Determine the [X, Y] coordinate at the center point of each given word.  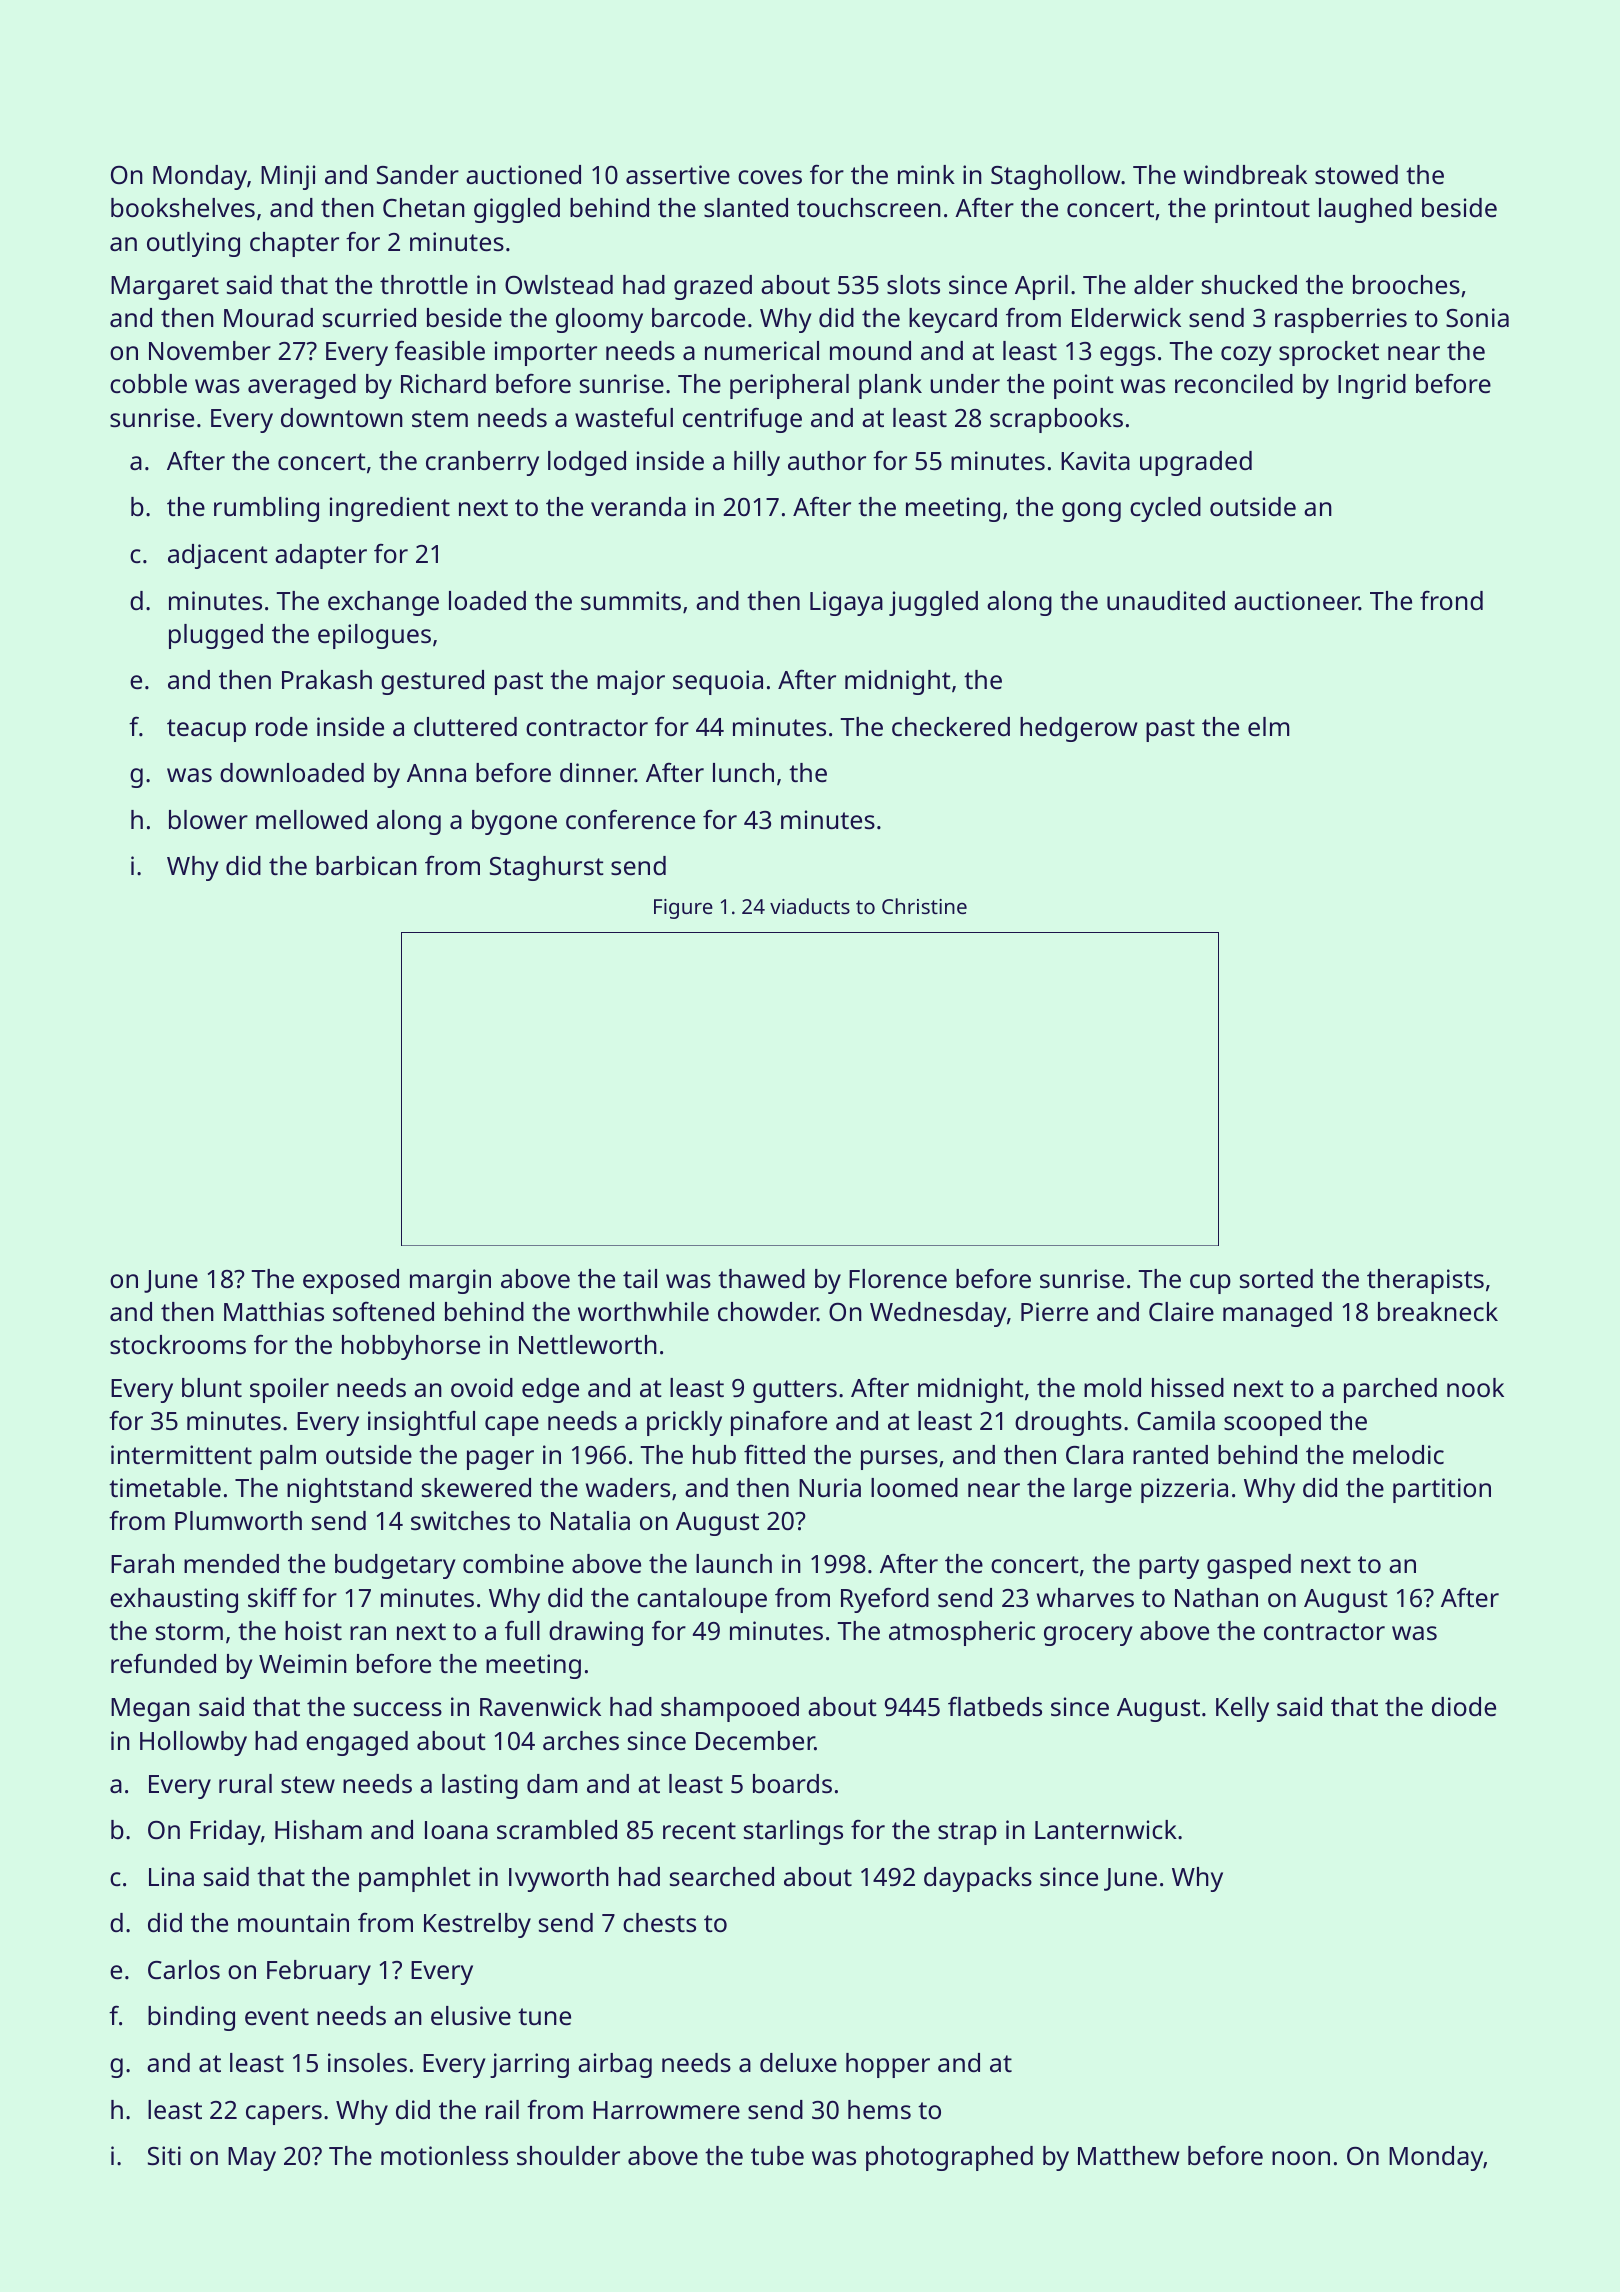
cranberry [482, 463]
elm [1268, 726]
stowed [1356, 174]
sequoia [718, 682]
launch [734, 1563]
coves [770, 177]
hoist [313, 1630]
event [277, 2016]
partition [1442, 1490]
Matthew [1128, 2155]
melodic [1398, 1454]
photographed [949, 2158]
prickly [684, 1423]
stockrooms [178, 1344]
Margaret [165, 288]
